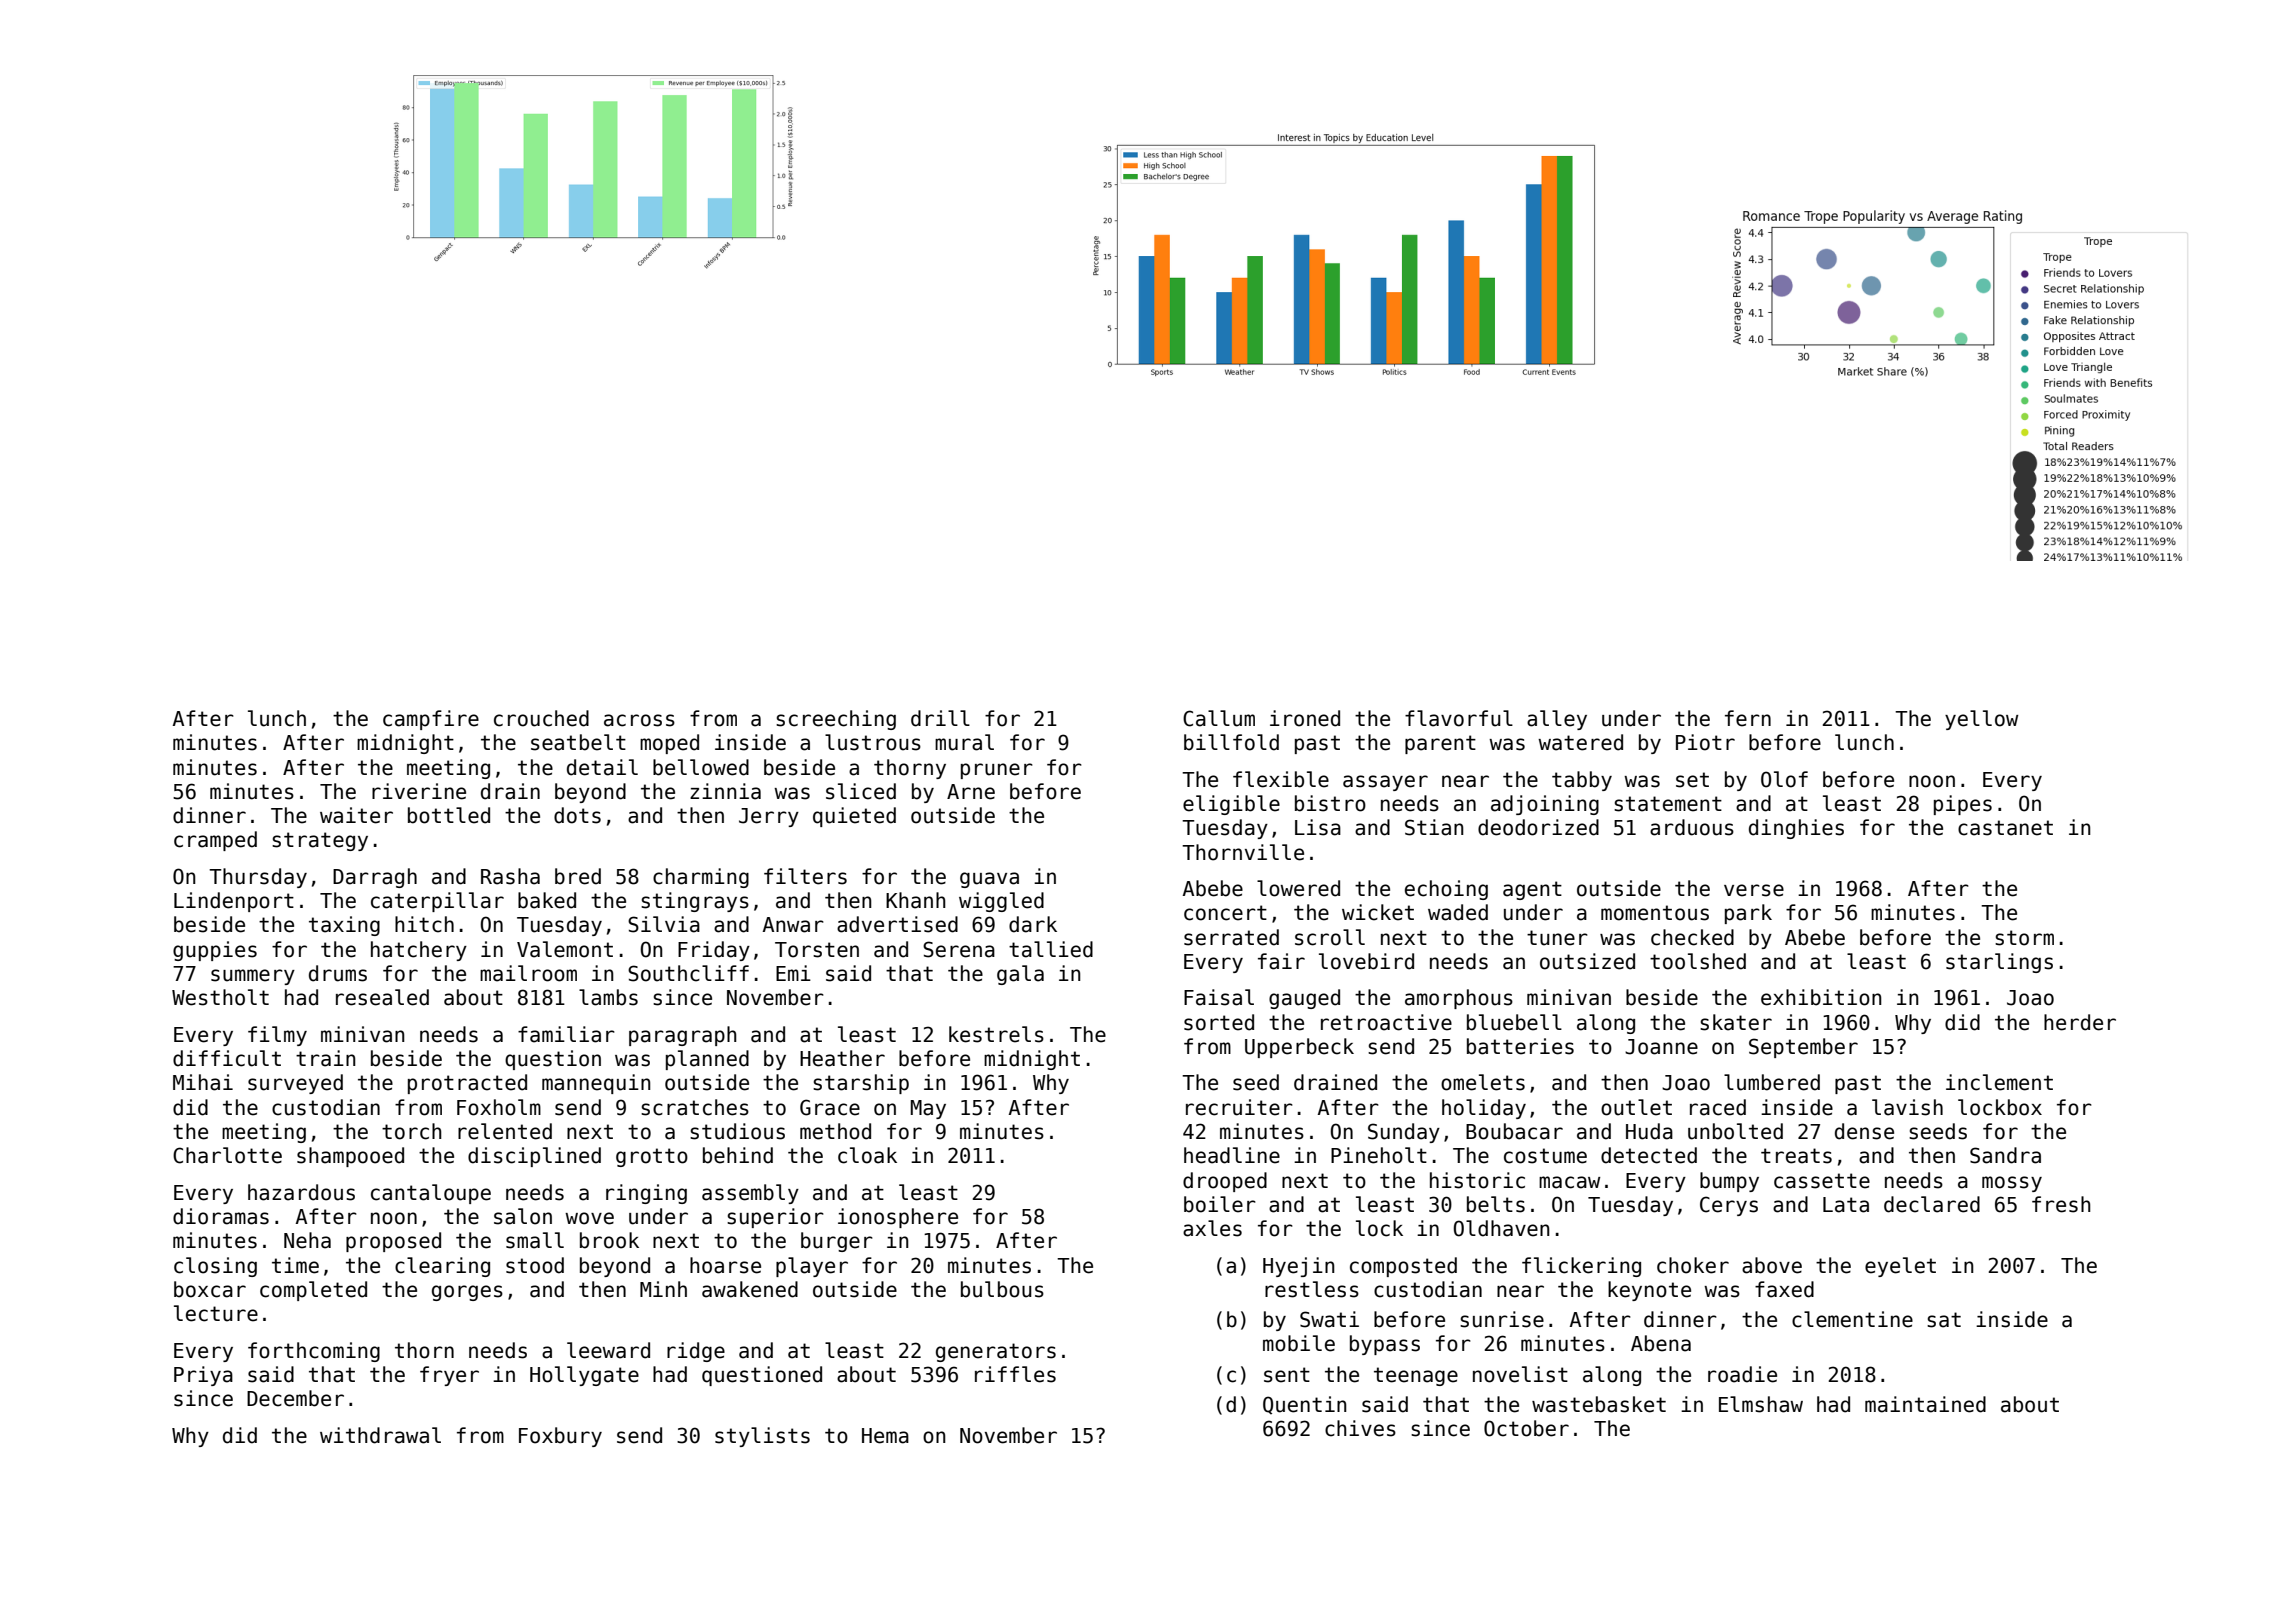  I want to click on storm, so click(2024, 938).
